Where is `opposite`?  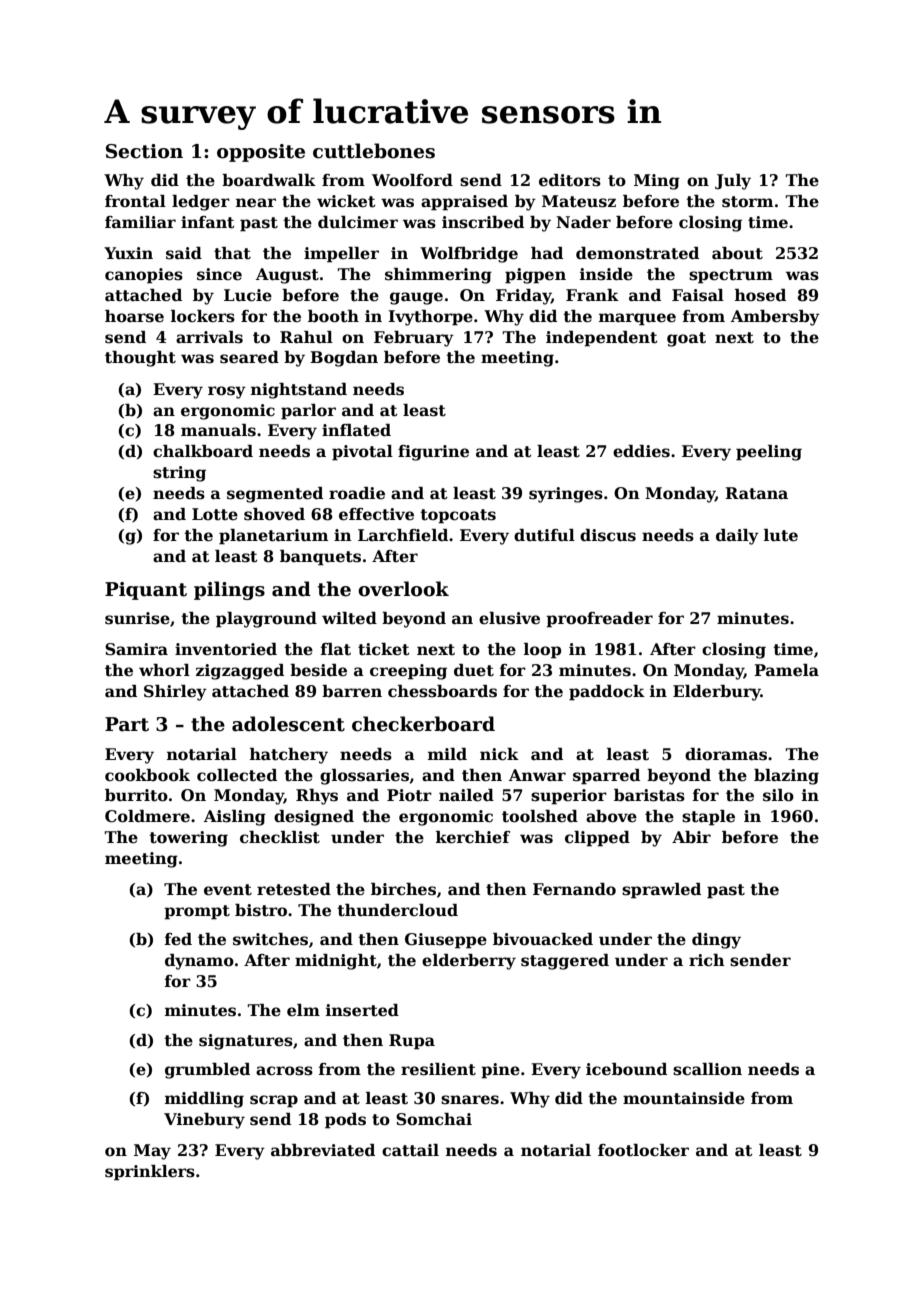
opposite is located at coordinates (261, 153).
